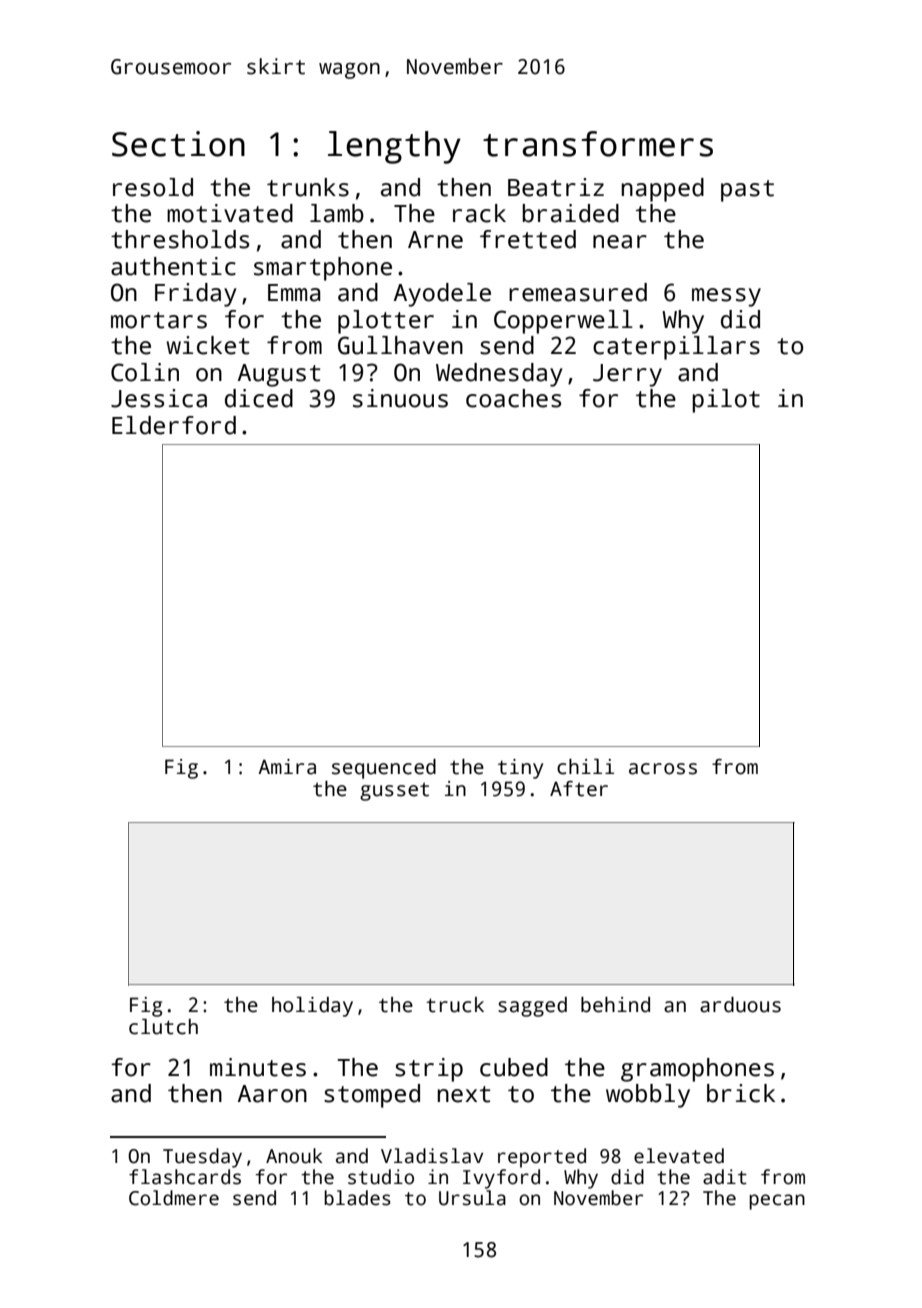  I want to click on Section, so click(178, 144).
